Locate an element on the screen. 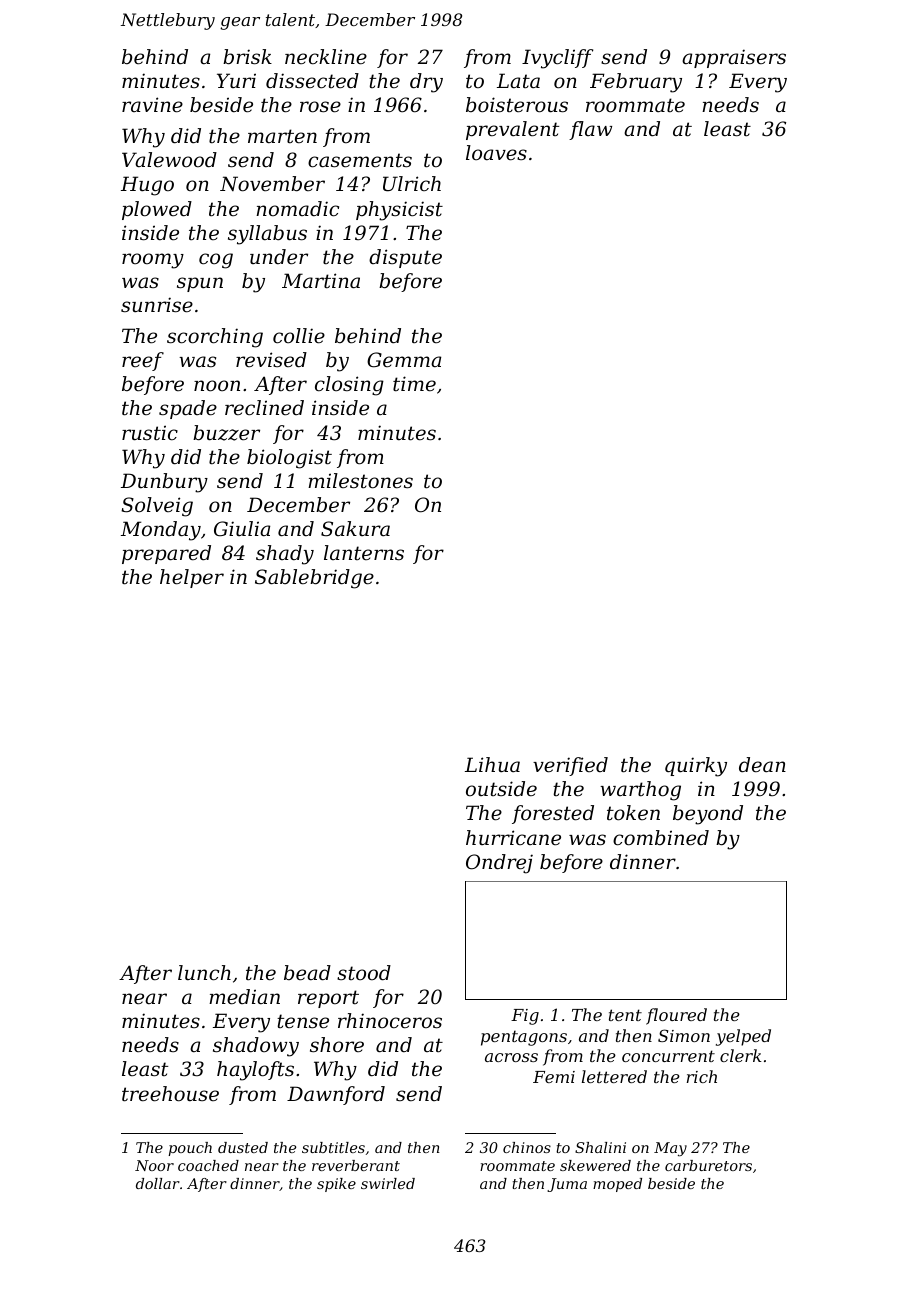 This screenshot has height=1316, width=908. time is located at coordinates (414, 384).
